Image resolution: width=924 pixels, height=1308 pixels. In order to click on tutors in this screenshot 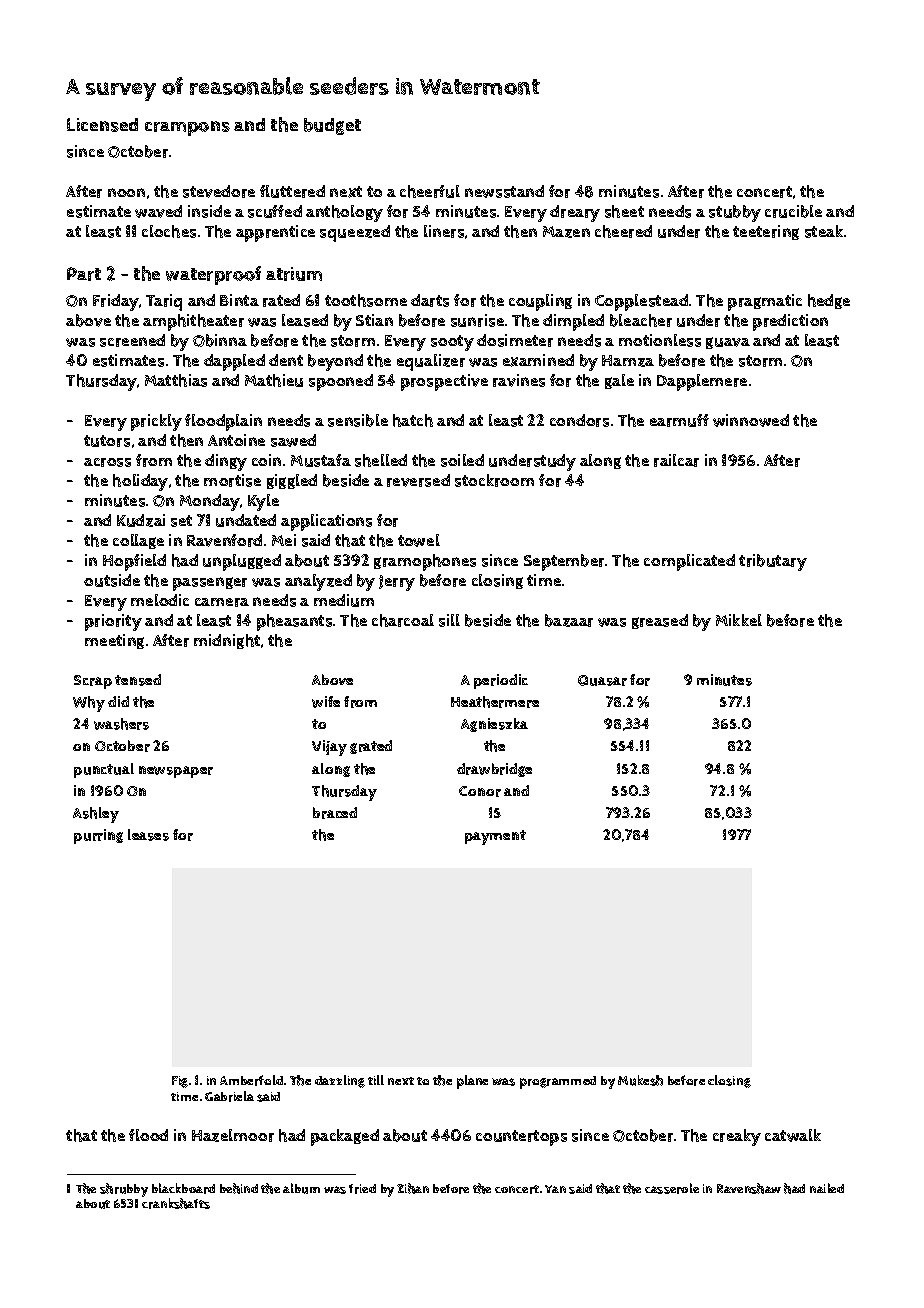, I will do `click(107, 441)`.
